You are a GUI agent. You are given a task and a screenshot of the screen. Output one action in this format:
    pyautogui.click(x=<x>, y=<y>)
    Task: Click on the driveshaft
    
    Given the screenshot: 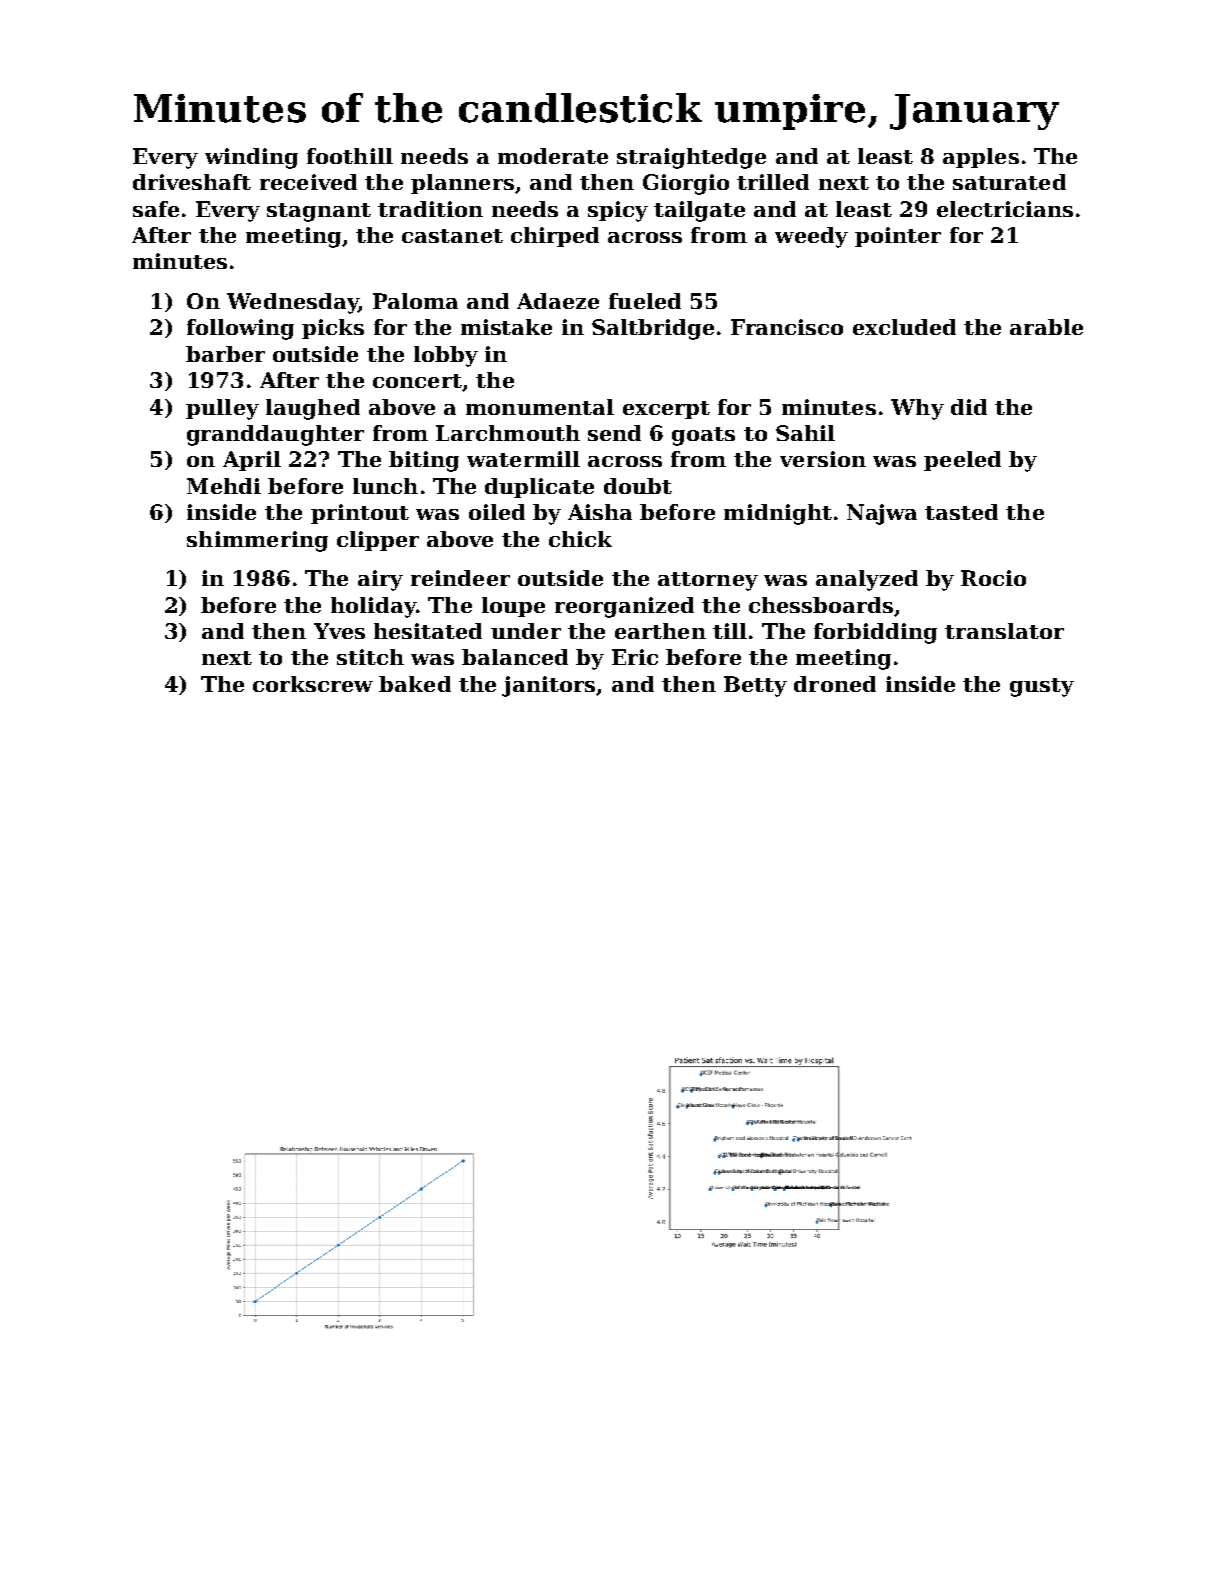 What is the action you would take?
    pyautogui.click(x=192, y=182)
